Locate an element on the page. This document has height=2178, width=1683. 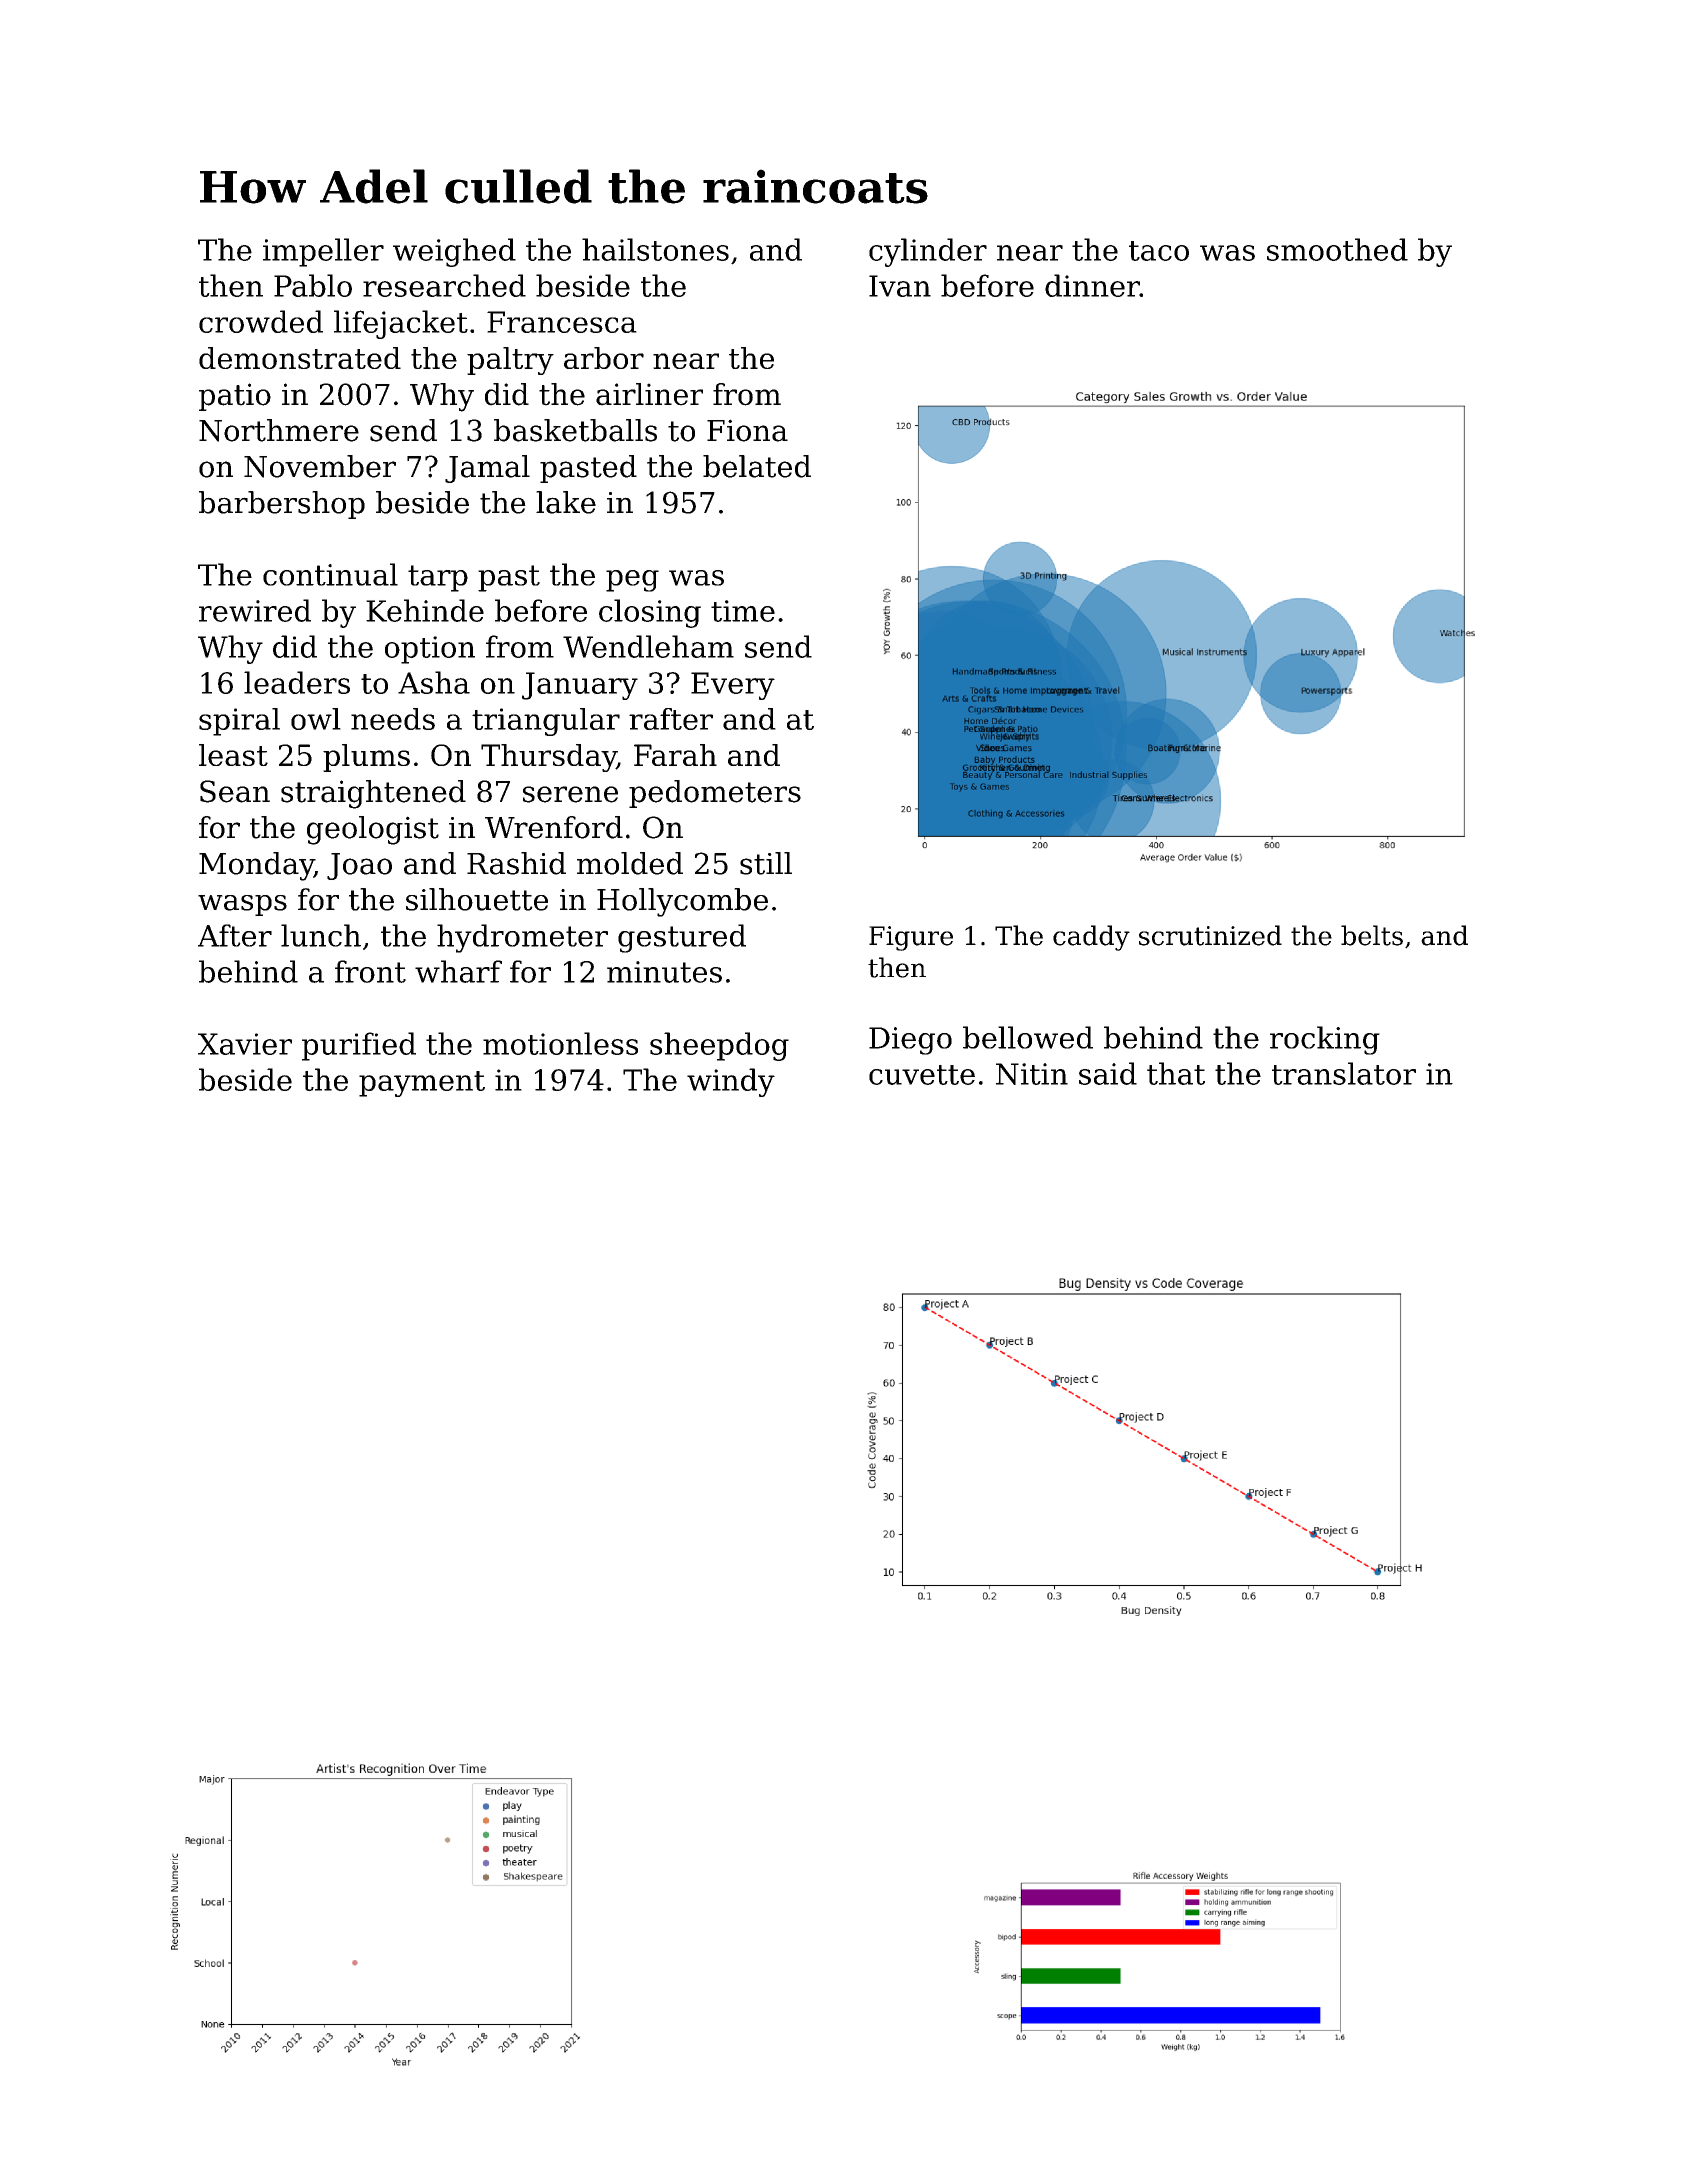
Every is located at coordinates (733, 686).
